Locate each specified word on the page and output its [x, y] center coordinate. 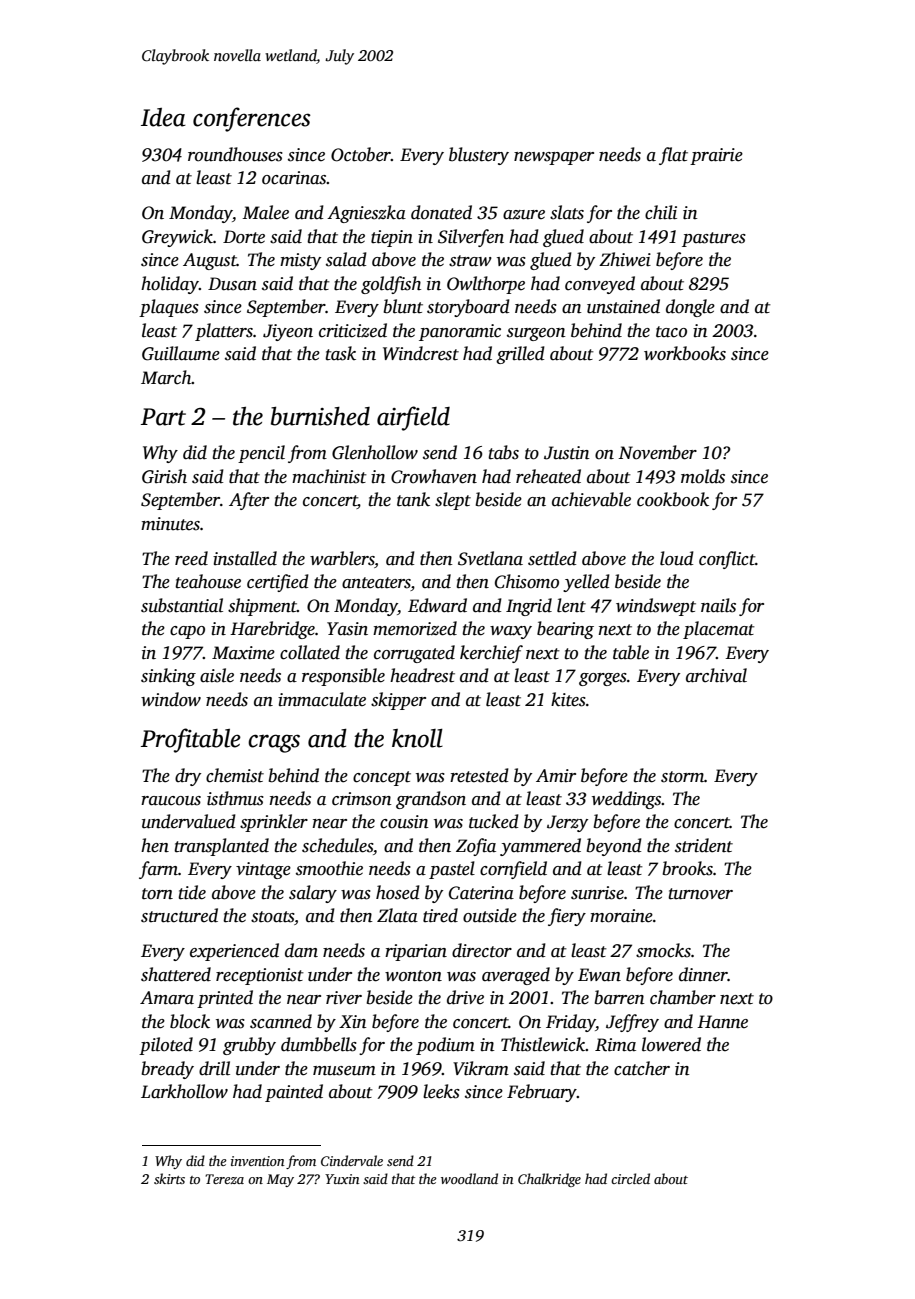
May [280, 1180]
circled [630, 1178]
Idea [163, 117]
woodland [469, 1178]
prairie [716, 156]
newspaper [554, 158]
